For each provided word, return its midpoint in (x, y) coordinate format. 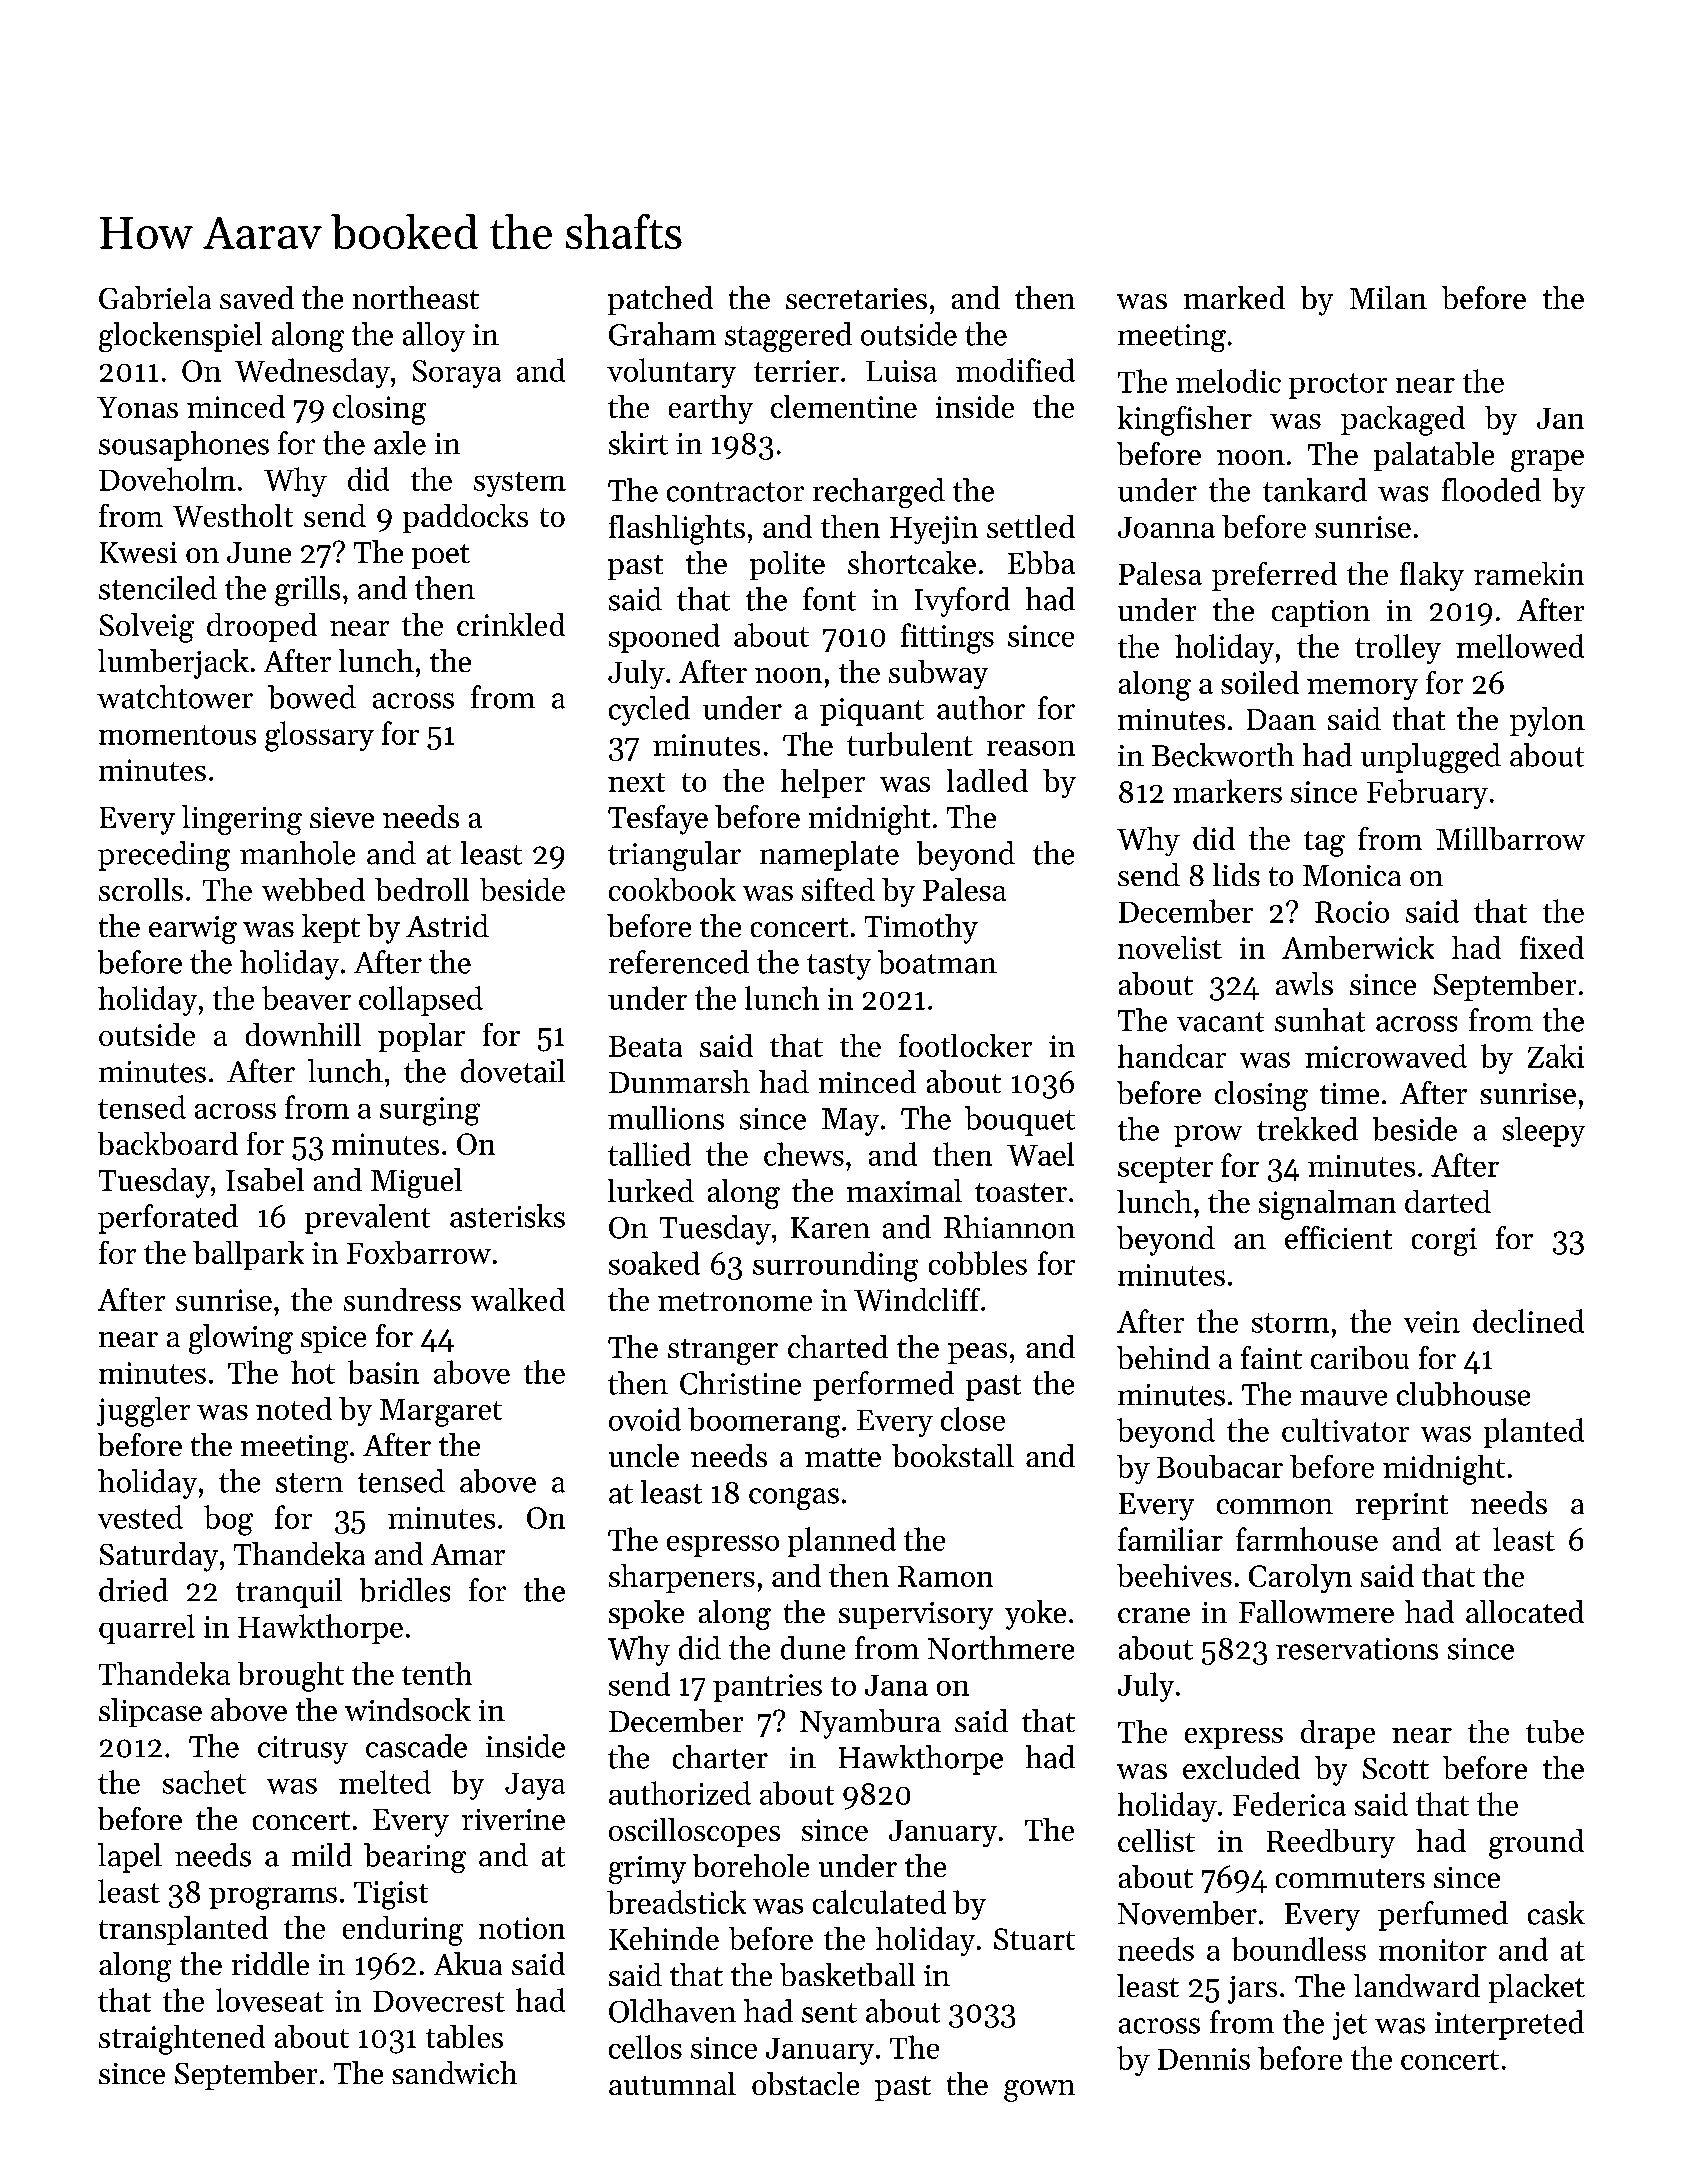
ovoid (645, 1419)
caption (1321, 613)
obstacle (805, 2083)
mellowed (1520, 646)
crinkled (511, 624)
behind (1163, 1357)
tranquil (289, 1593)
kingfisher (1184, 421)
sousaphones (184, 446)
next (636, 782)
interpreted (1509, 2025)
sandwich (454, 2072)
